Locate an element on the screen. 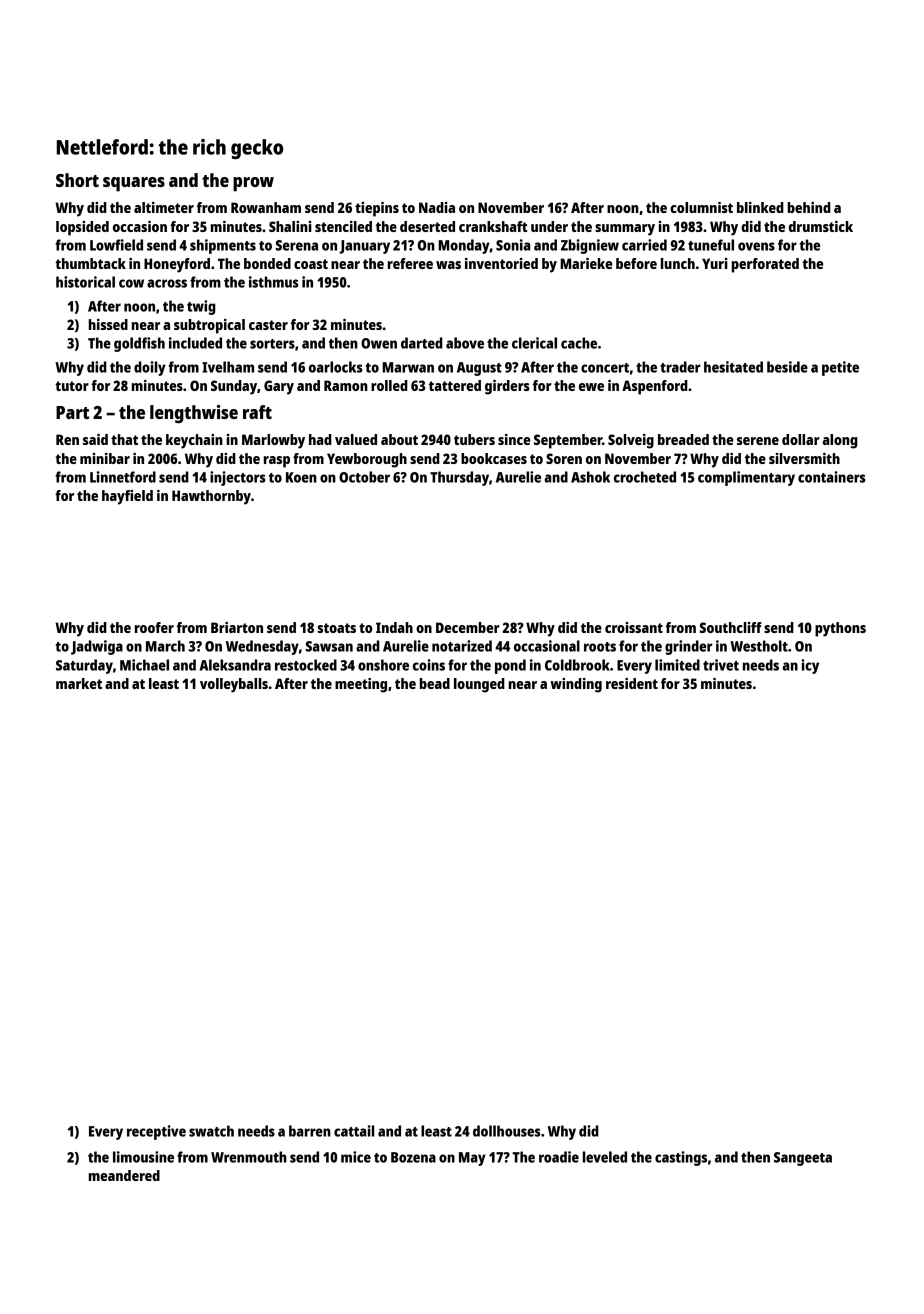  volleyballs is located at coordinates (234, 685).
